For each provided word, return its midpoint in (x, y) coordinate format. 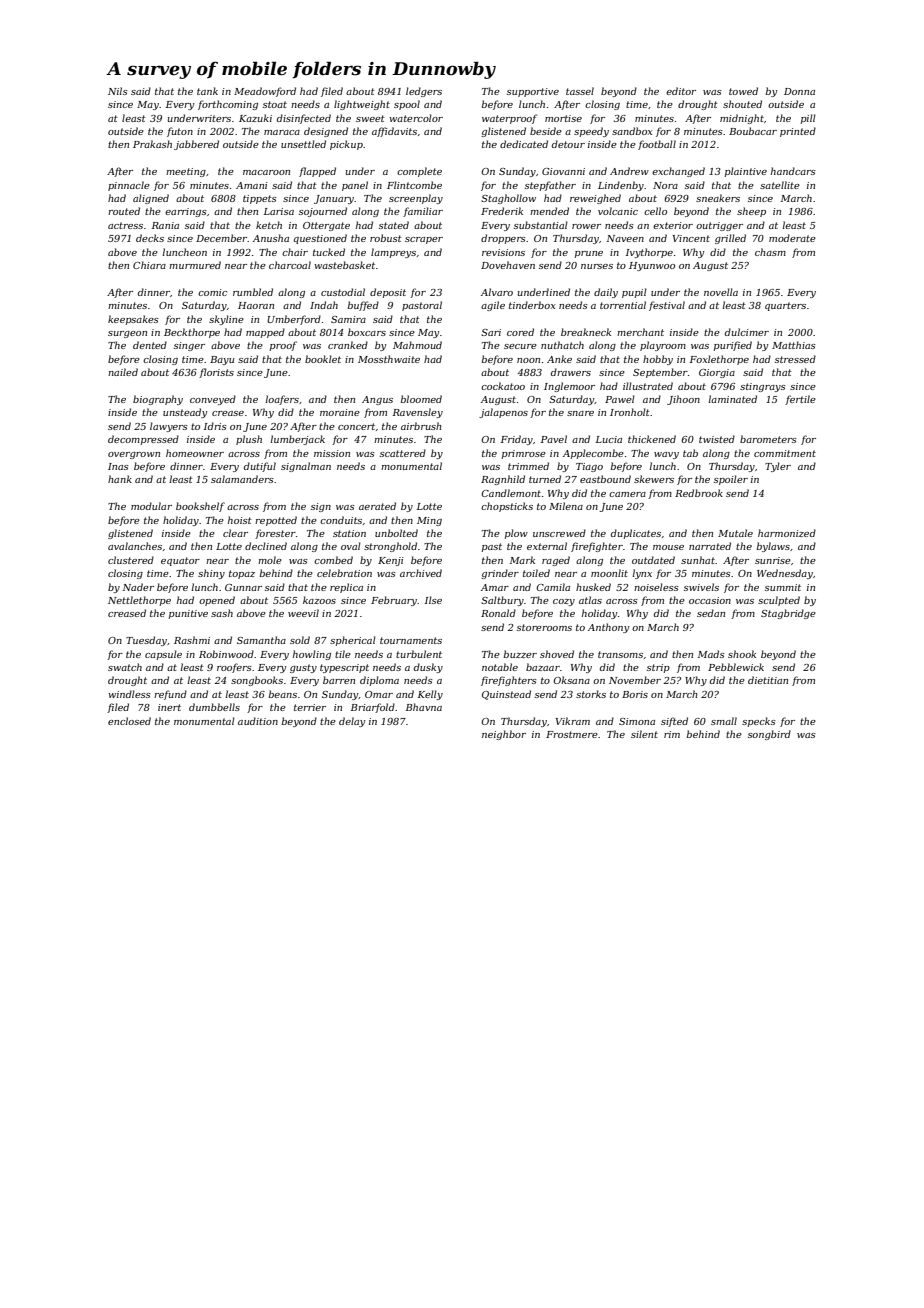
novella (721, 292)
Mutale (735, 533)
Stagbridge (788, 614)
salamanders (242, 479)
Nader (138, 587)
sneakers (718, 198)
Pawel (620, 399)
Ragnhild (503, 480)
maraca (282, 132)
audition (258, 721)
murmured (195, 265)
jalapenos (503, 413)
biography (158, 400)
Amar (495, 587)
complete (419, 172)
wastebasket (344, 265)
